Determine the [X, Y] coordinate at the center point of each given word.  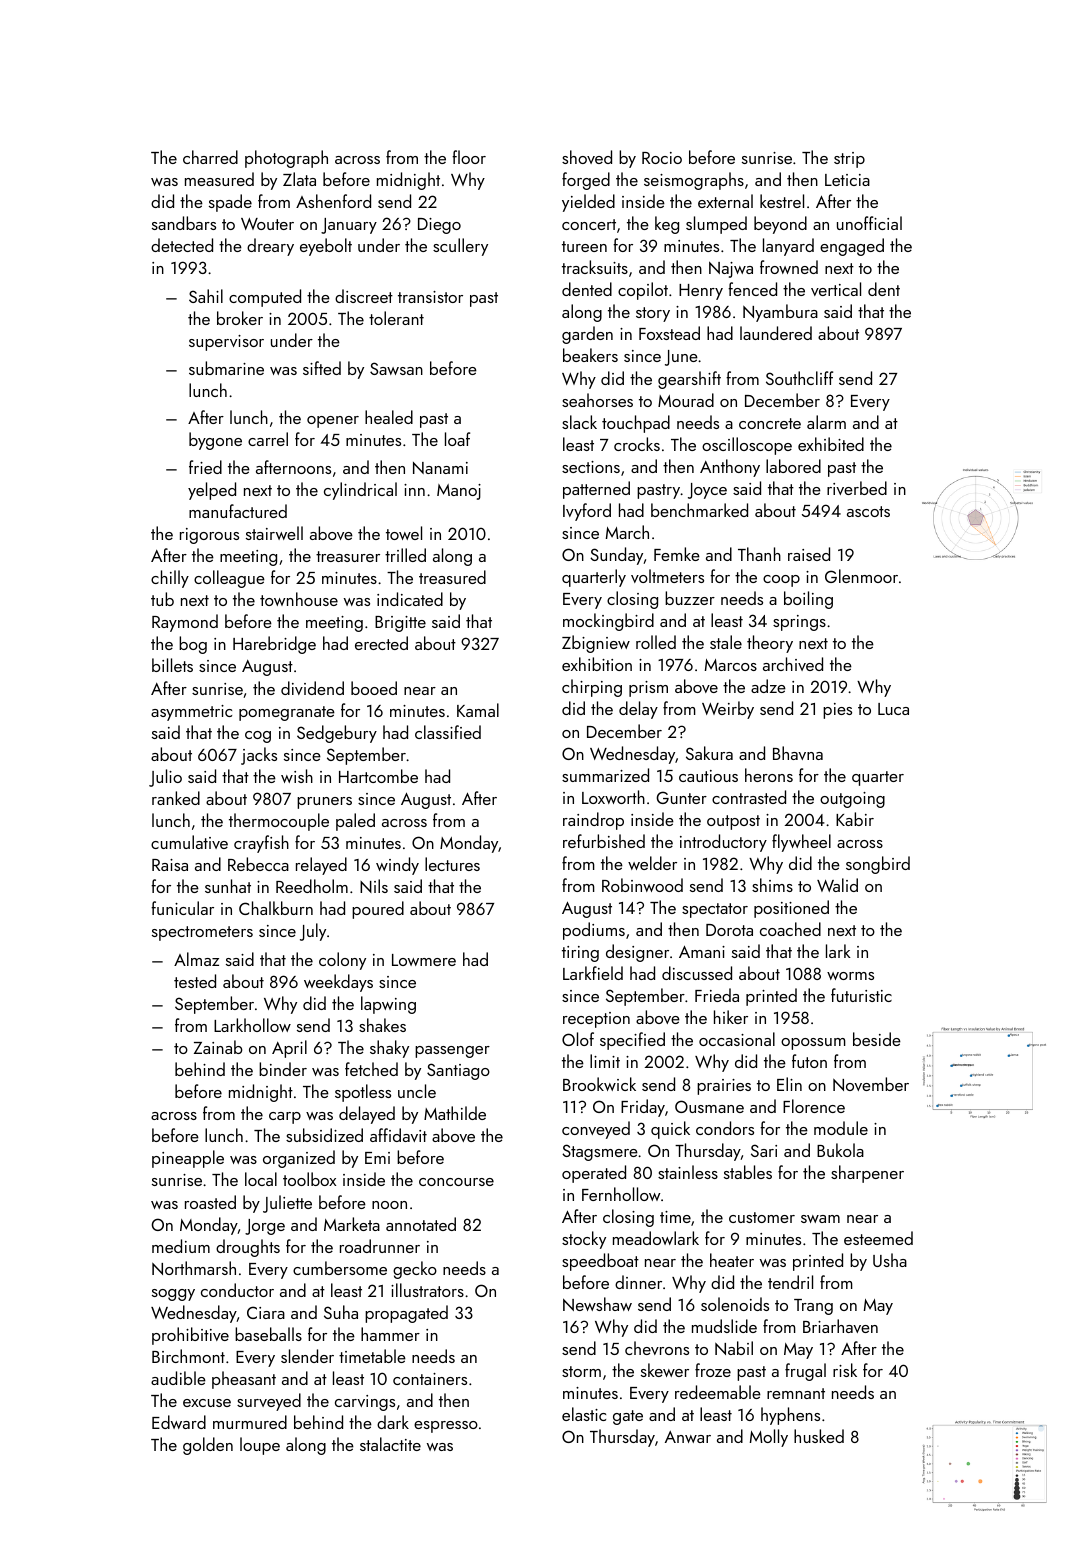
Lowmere [424, 960]
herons [769, 775]
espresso [446, 1427]
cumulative [189, 842]
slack [579, 422]
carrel [268, 439]
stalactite [390, 1444]
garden [587, 335]
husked [819, 1436]
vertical [836, 289]
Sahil [206, 296]
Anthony [730, 468]
